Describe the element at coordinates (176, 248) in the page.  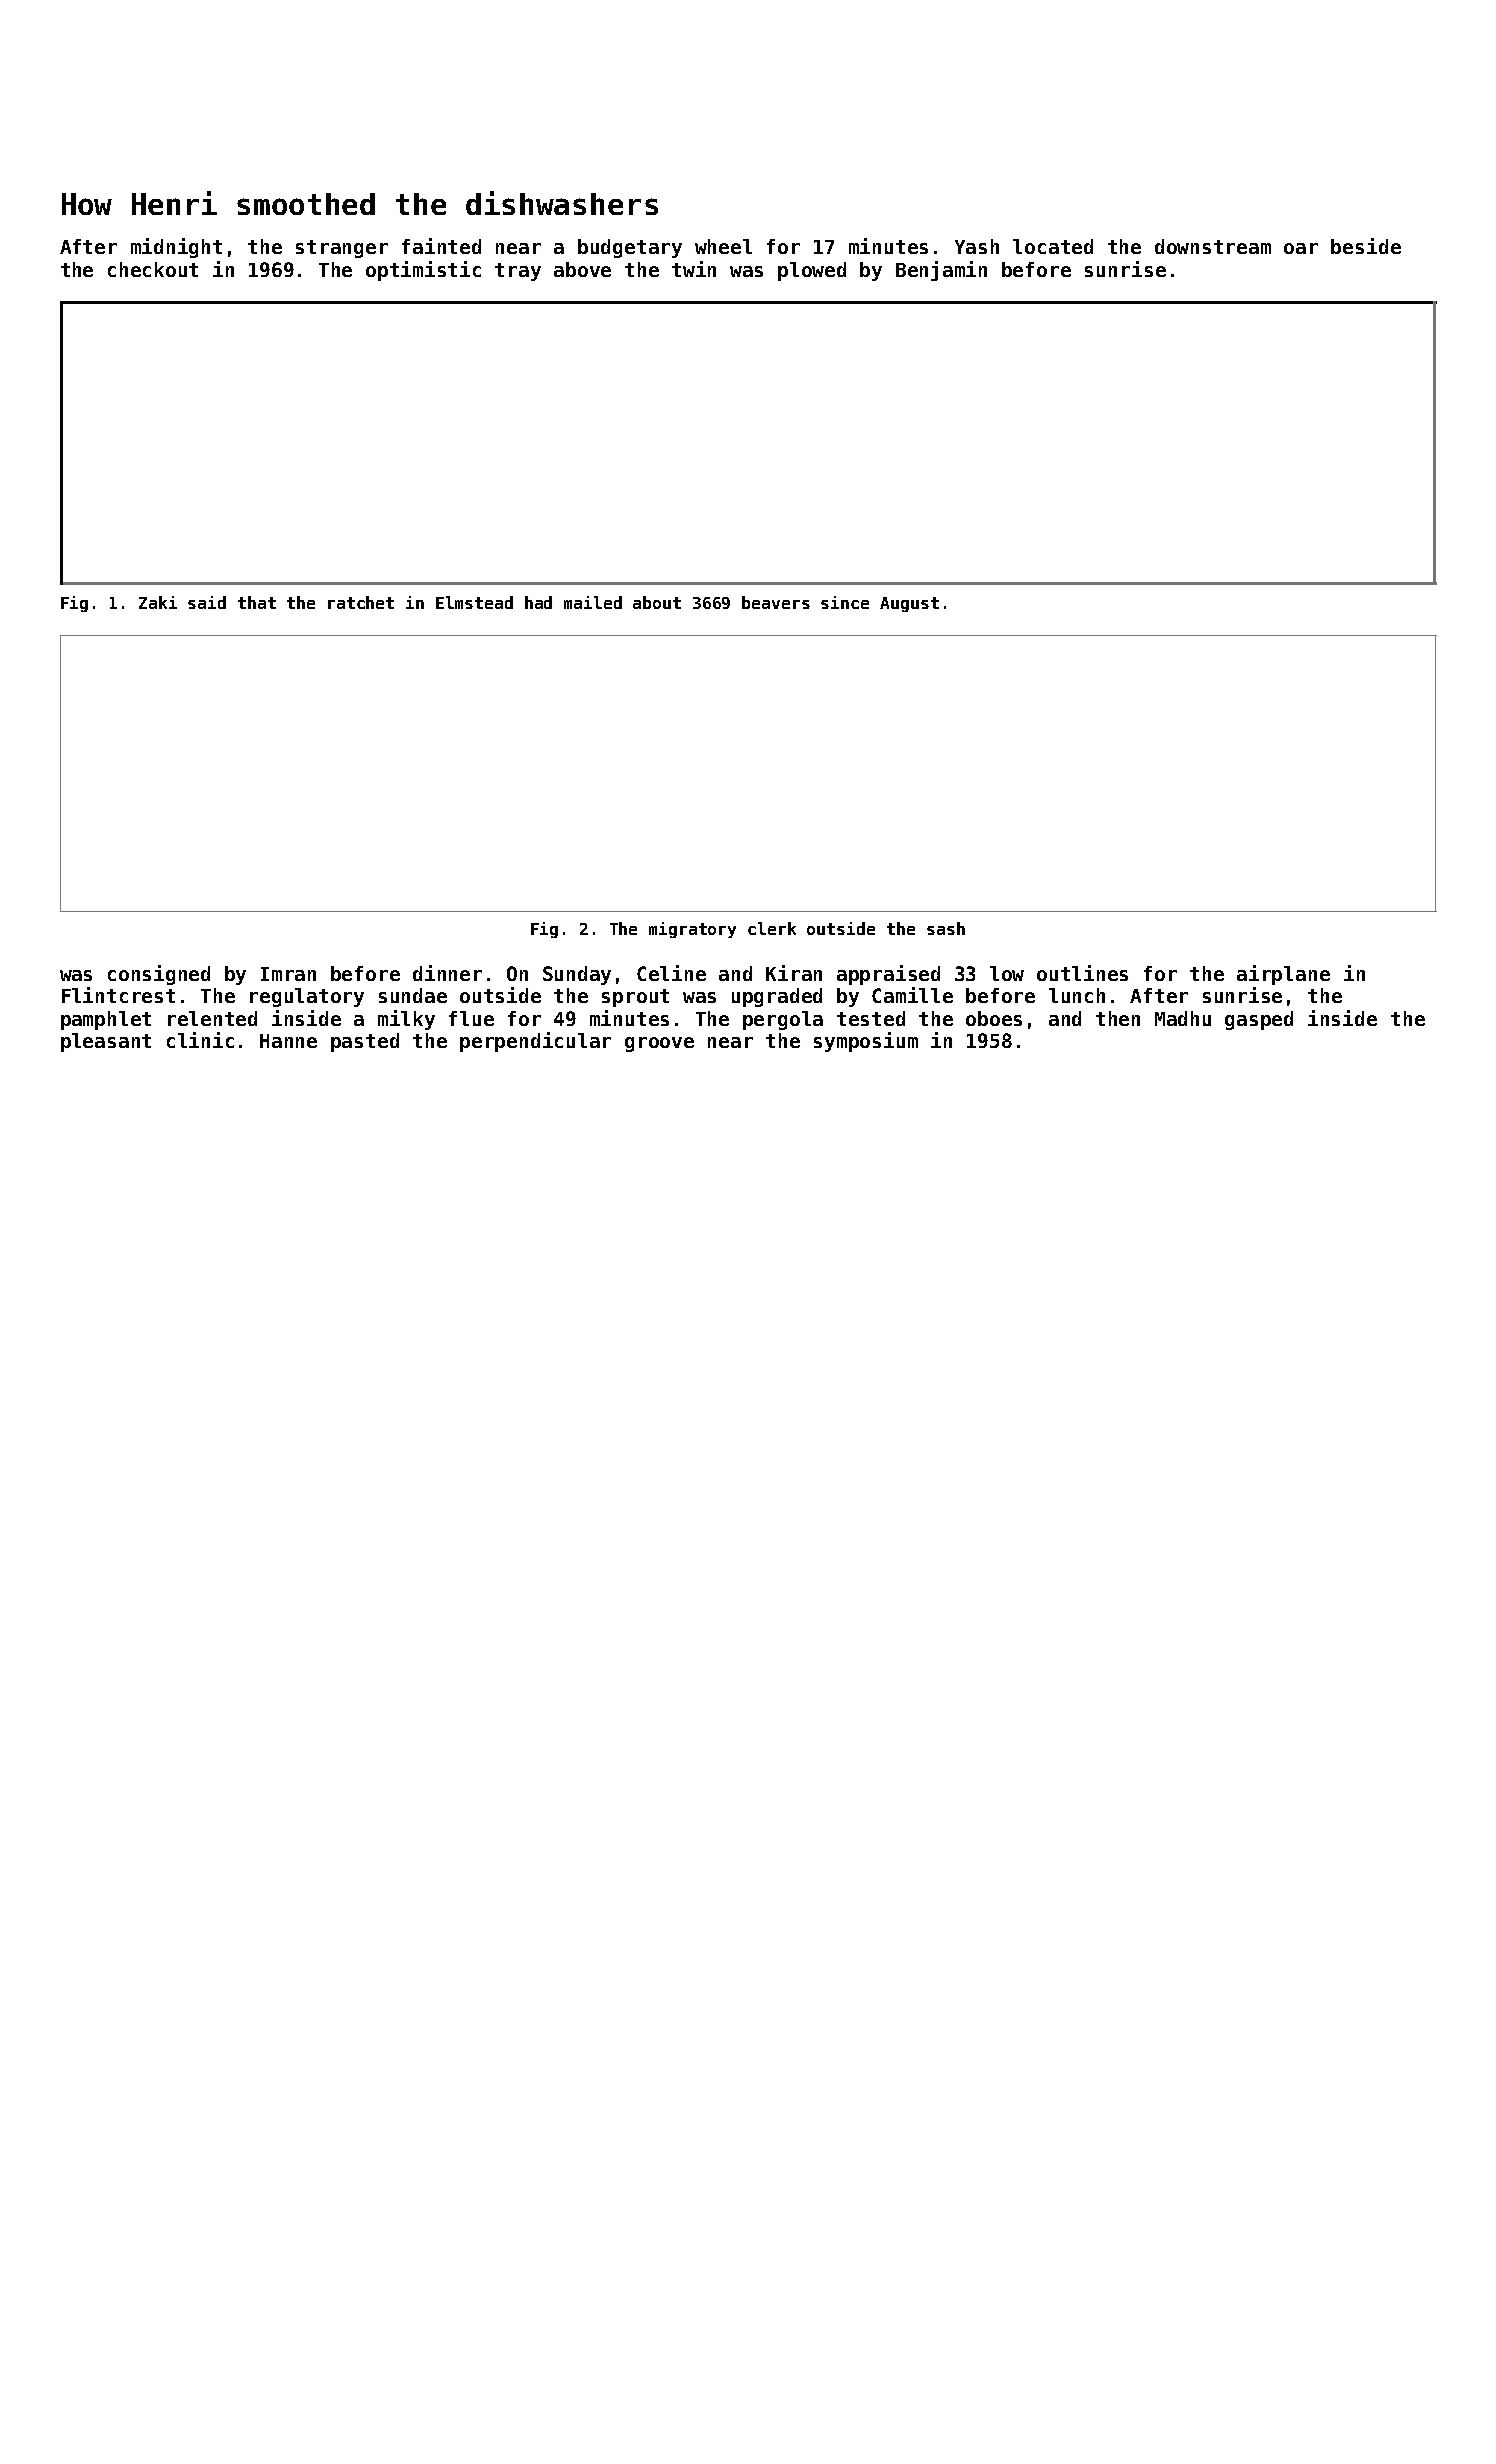
I see `midnight` at that location.
